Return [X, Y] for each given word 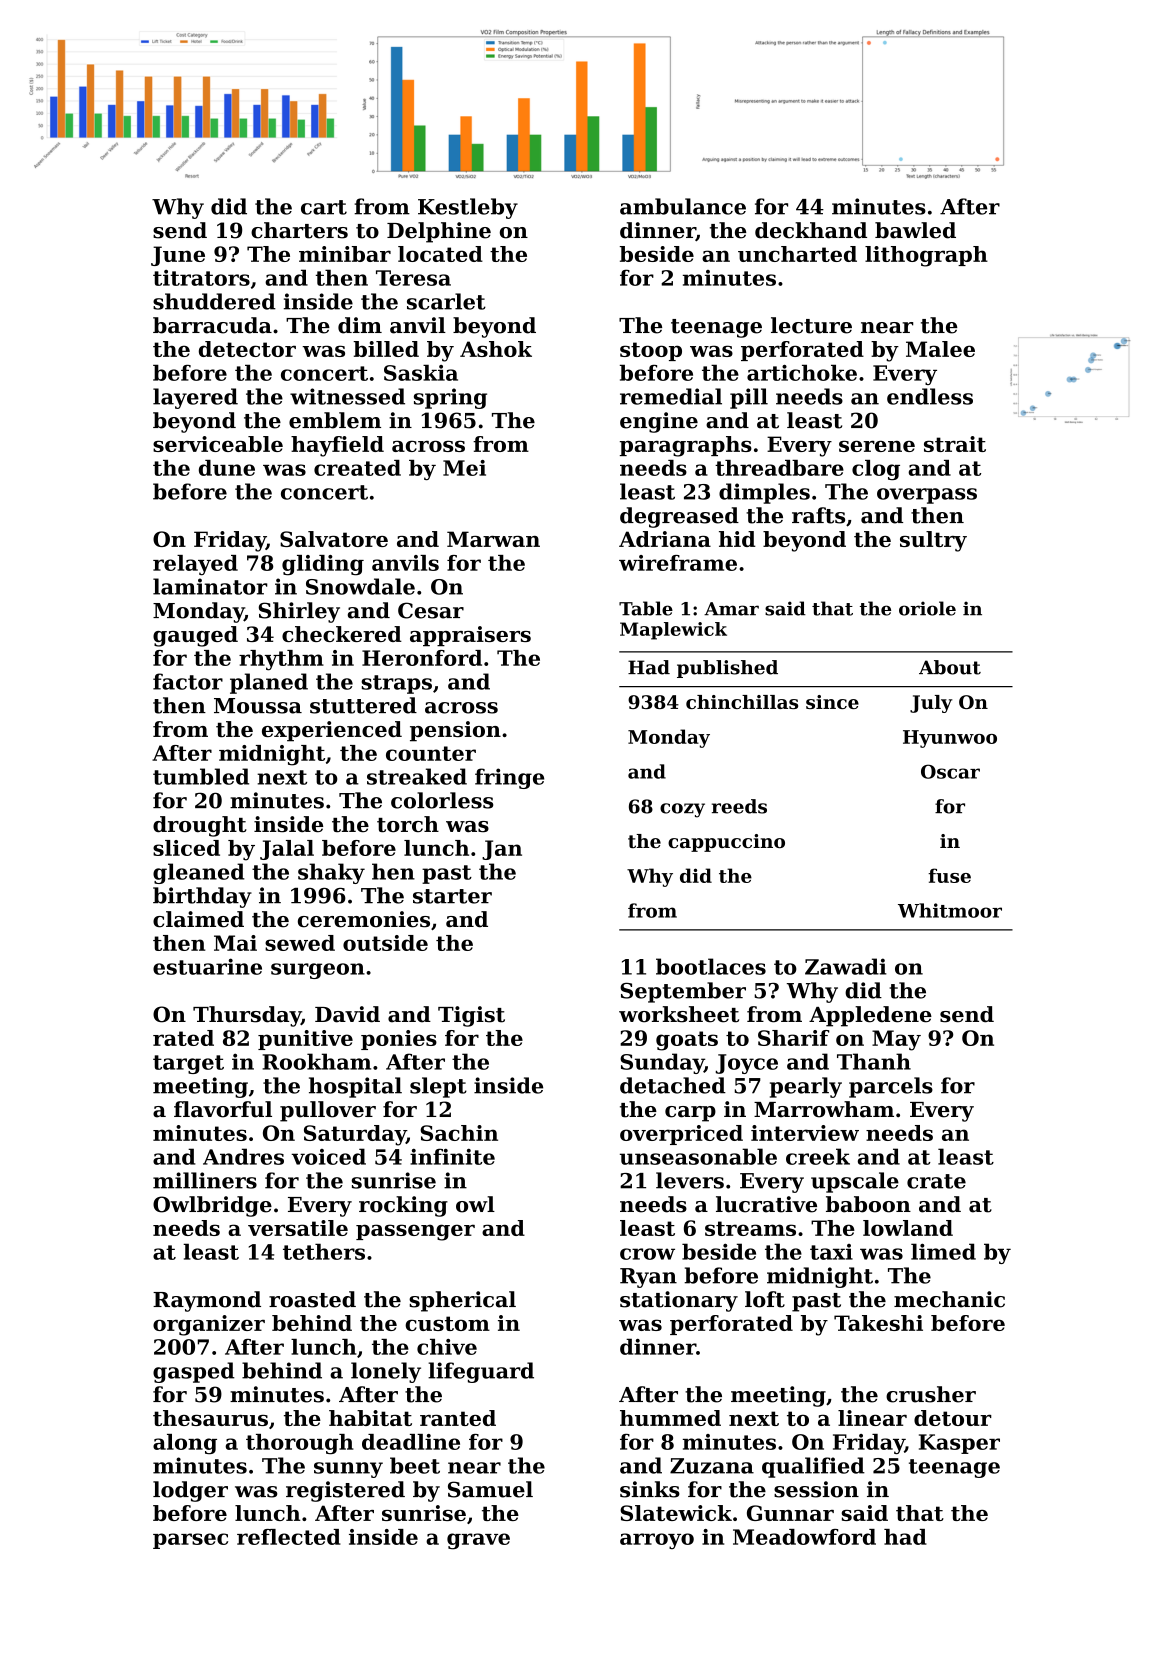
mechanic [949, 1299]
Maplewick [673, 631]
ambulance [683, 206]
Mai [235, 943]
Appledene [870, 1016]
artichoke [802, 373]
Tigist [471, 1016]
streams [750, 1228]
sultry [933, 541]
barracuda [212, 325]
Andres [243, 1156]
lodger [190, 1491]
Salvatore [334, 539]
